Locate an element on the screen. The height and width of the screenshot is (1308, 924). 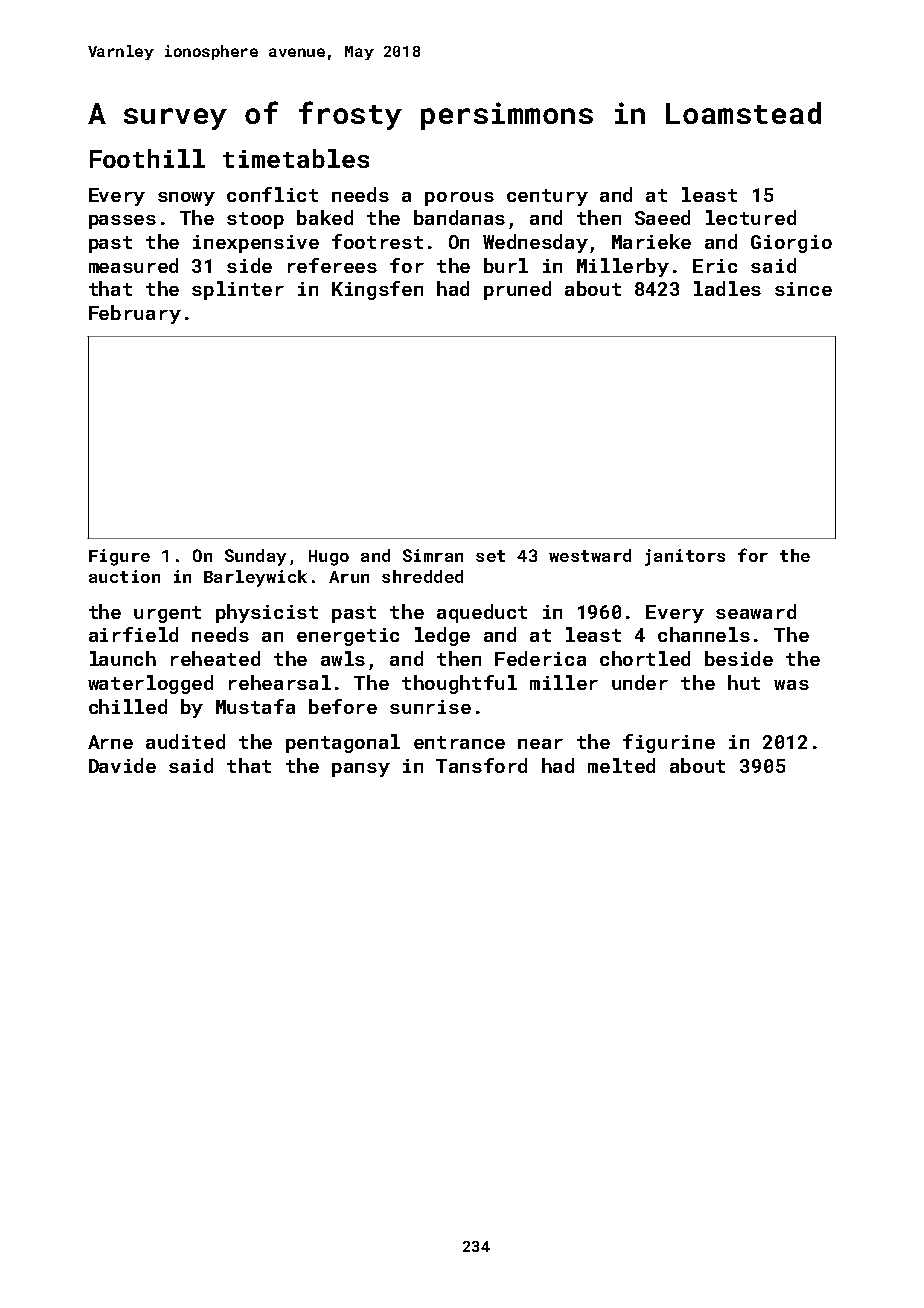
melted is located at coordinates (621, 765).
